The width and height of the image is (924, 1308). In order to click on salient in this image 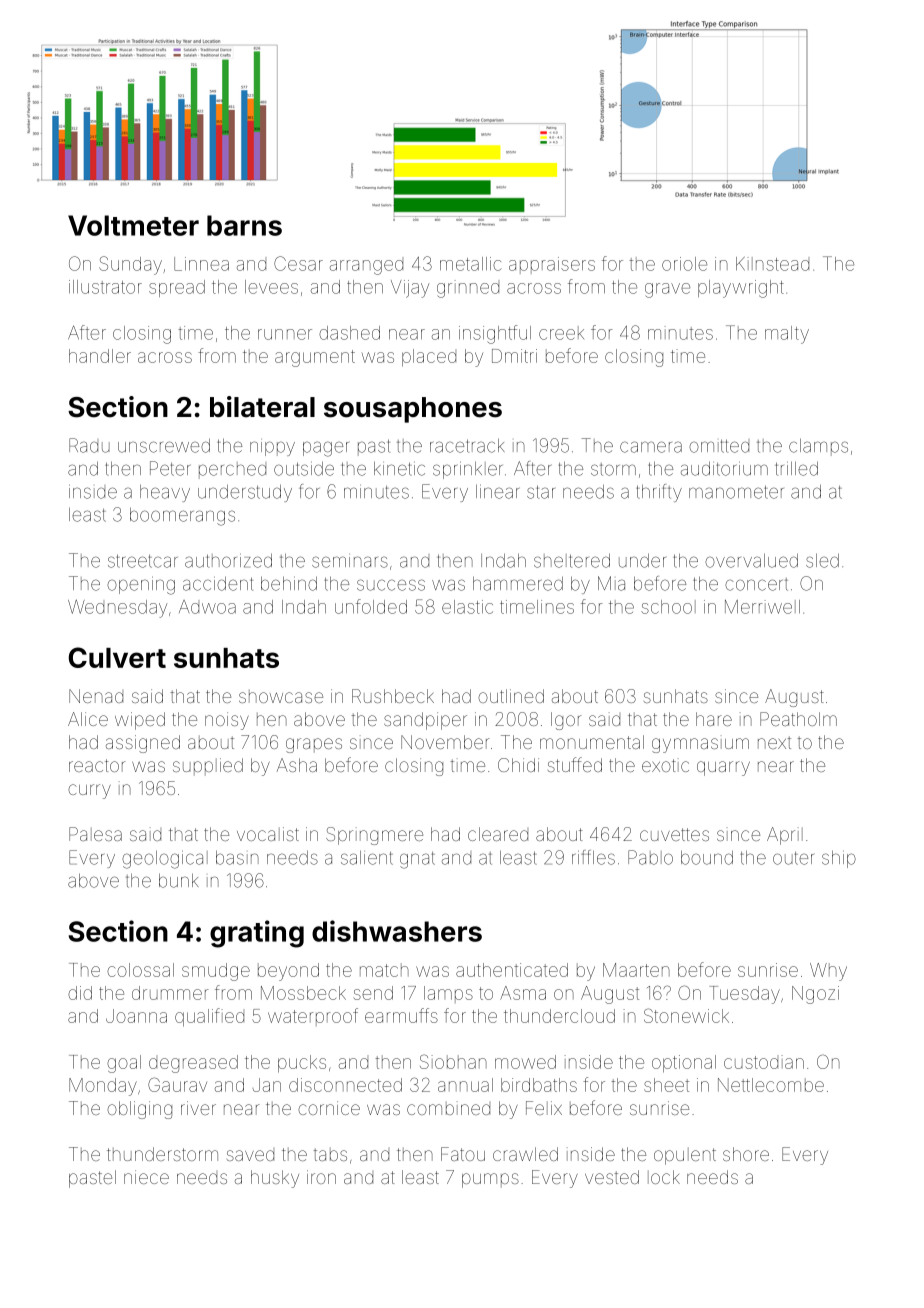, I will do `click(367, 858)`.
